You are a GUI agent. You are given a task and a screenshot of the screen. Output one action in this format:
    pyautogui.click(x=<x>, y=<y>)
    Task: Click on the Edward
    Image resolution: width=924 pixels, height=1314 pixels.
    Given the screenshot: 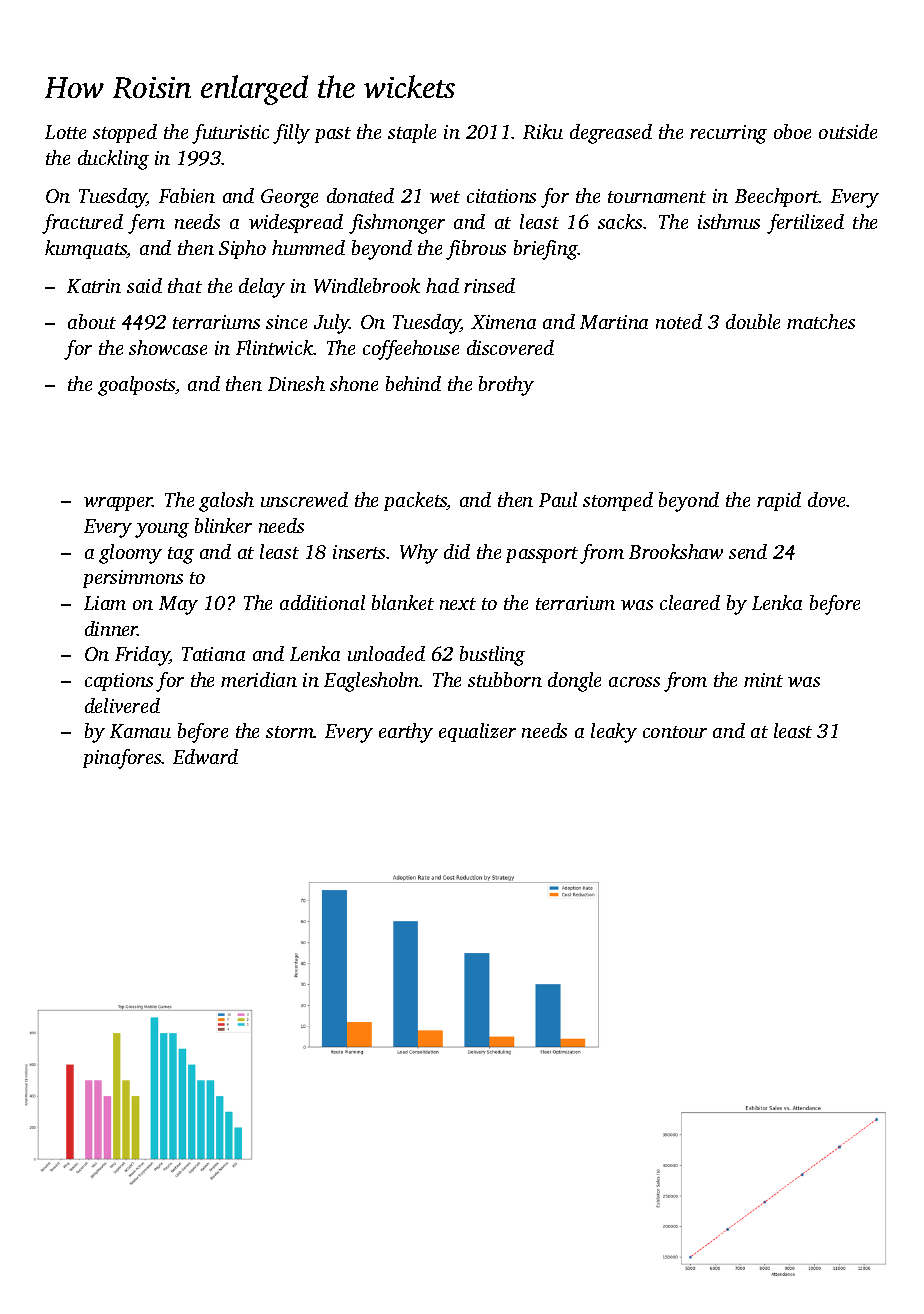 What is the action you would take?
    pyautogui.click(x=205, y=756)
